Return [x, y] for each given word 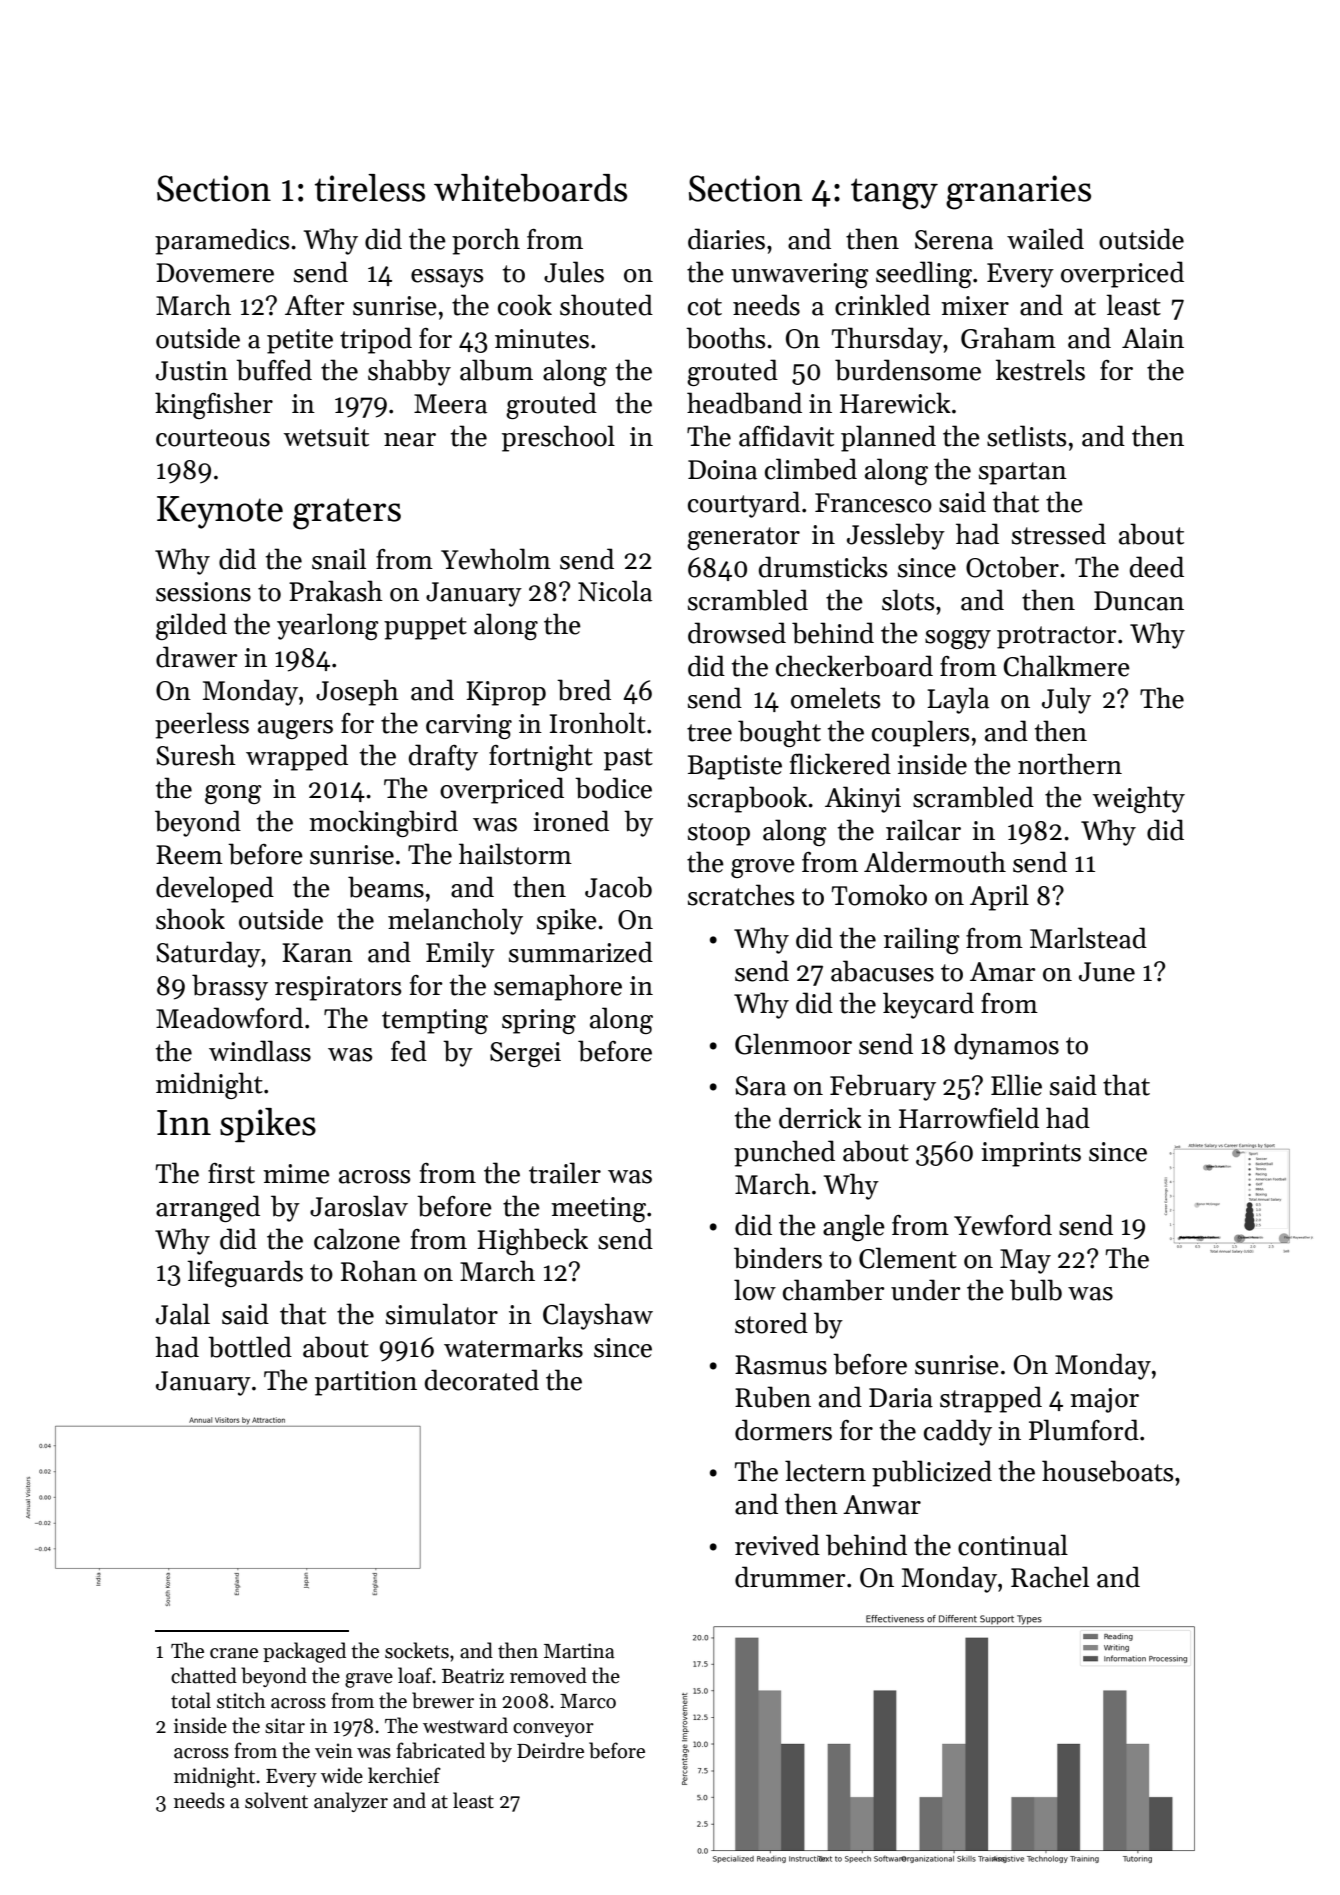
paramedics [222, 241]
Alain [1153, 338]
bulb [1036, 1290]
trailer [565, 1173]
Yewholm [496, 559]
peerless [202, 725]
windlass [260, 1051]
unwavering [800, 275]
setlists [1027, 436]
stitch [241, 1700]
